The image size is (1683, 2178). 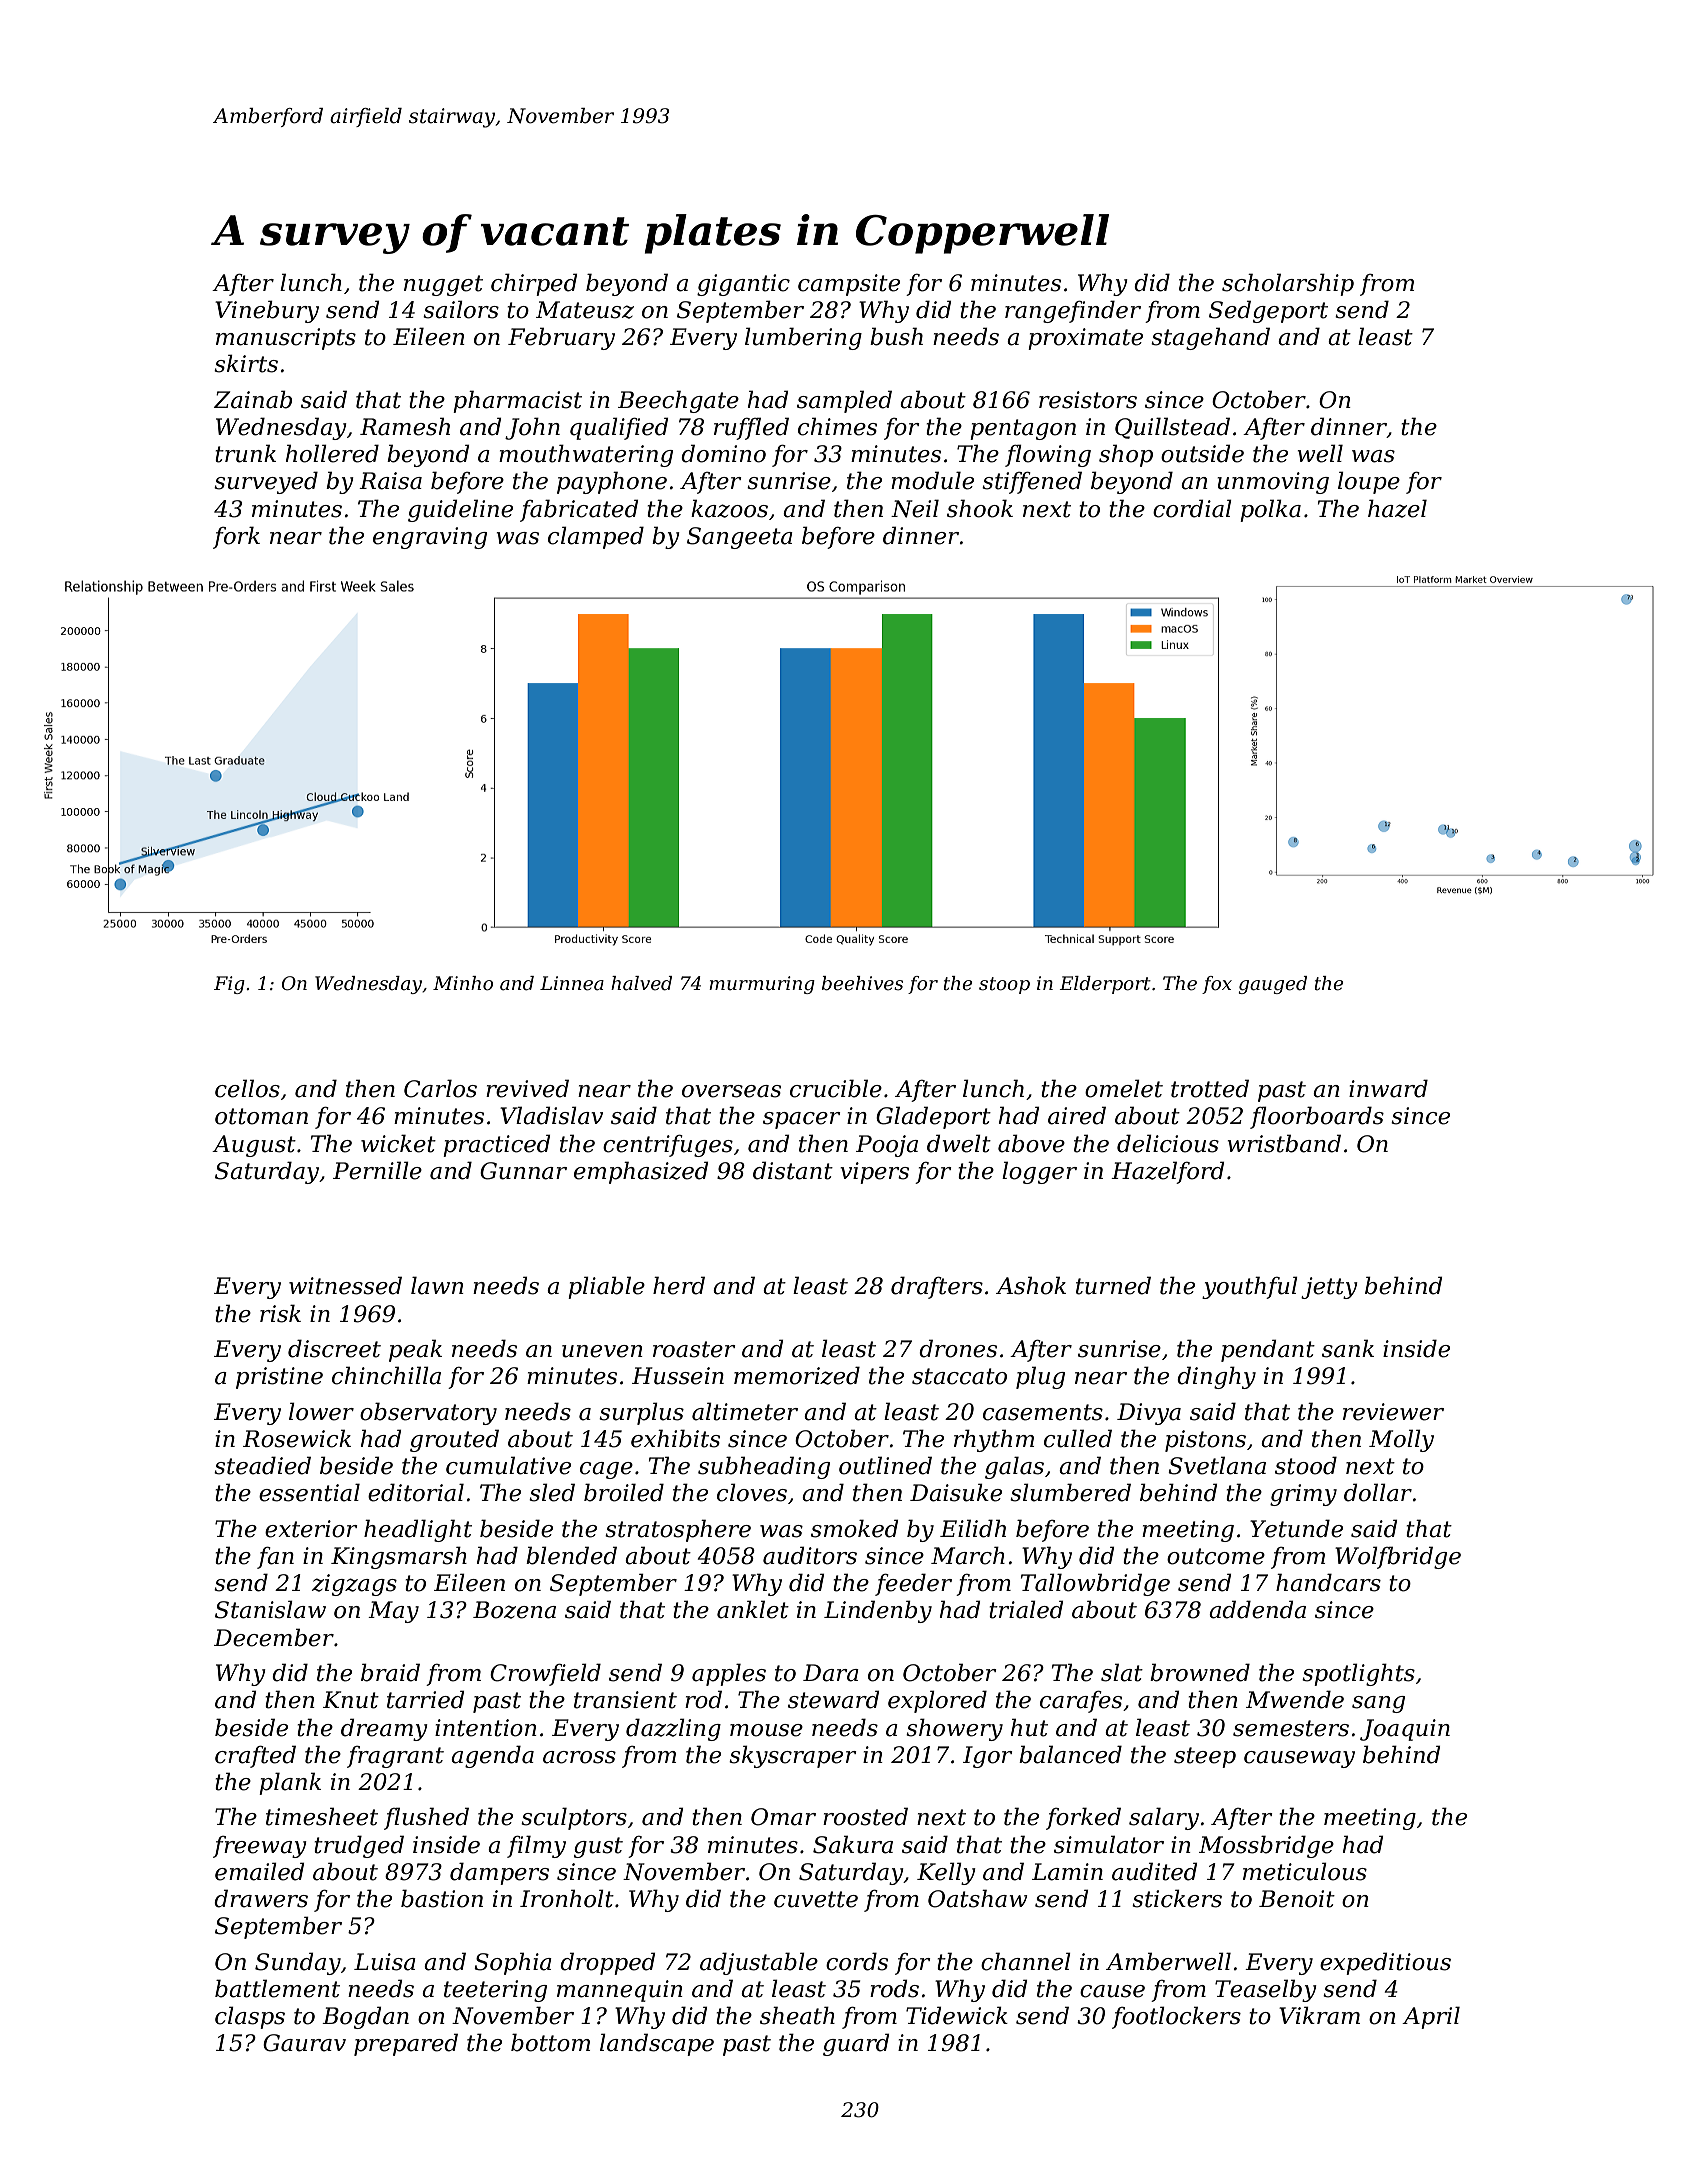 I want to click on stiffened, so click(x=1032, y=482).
